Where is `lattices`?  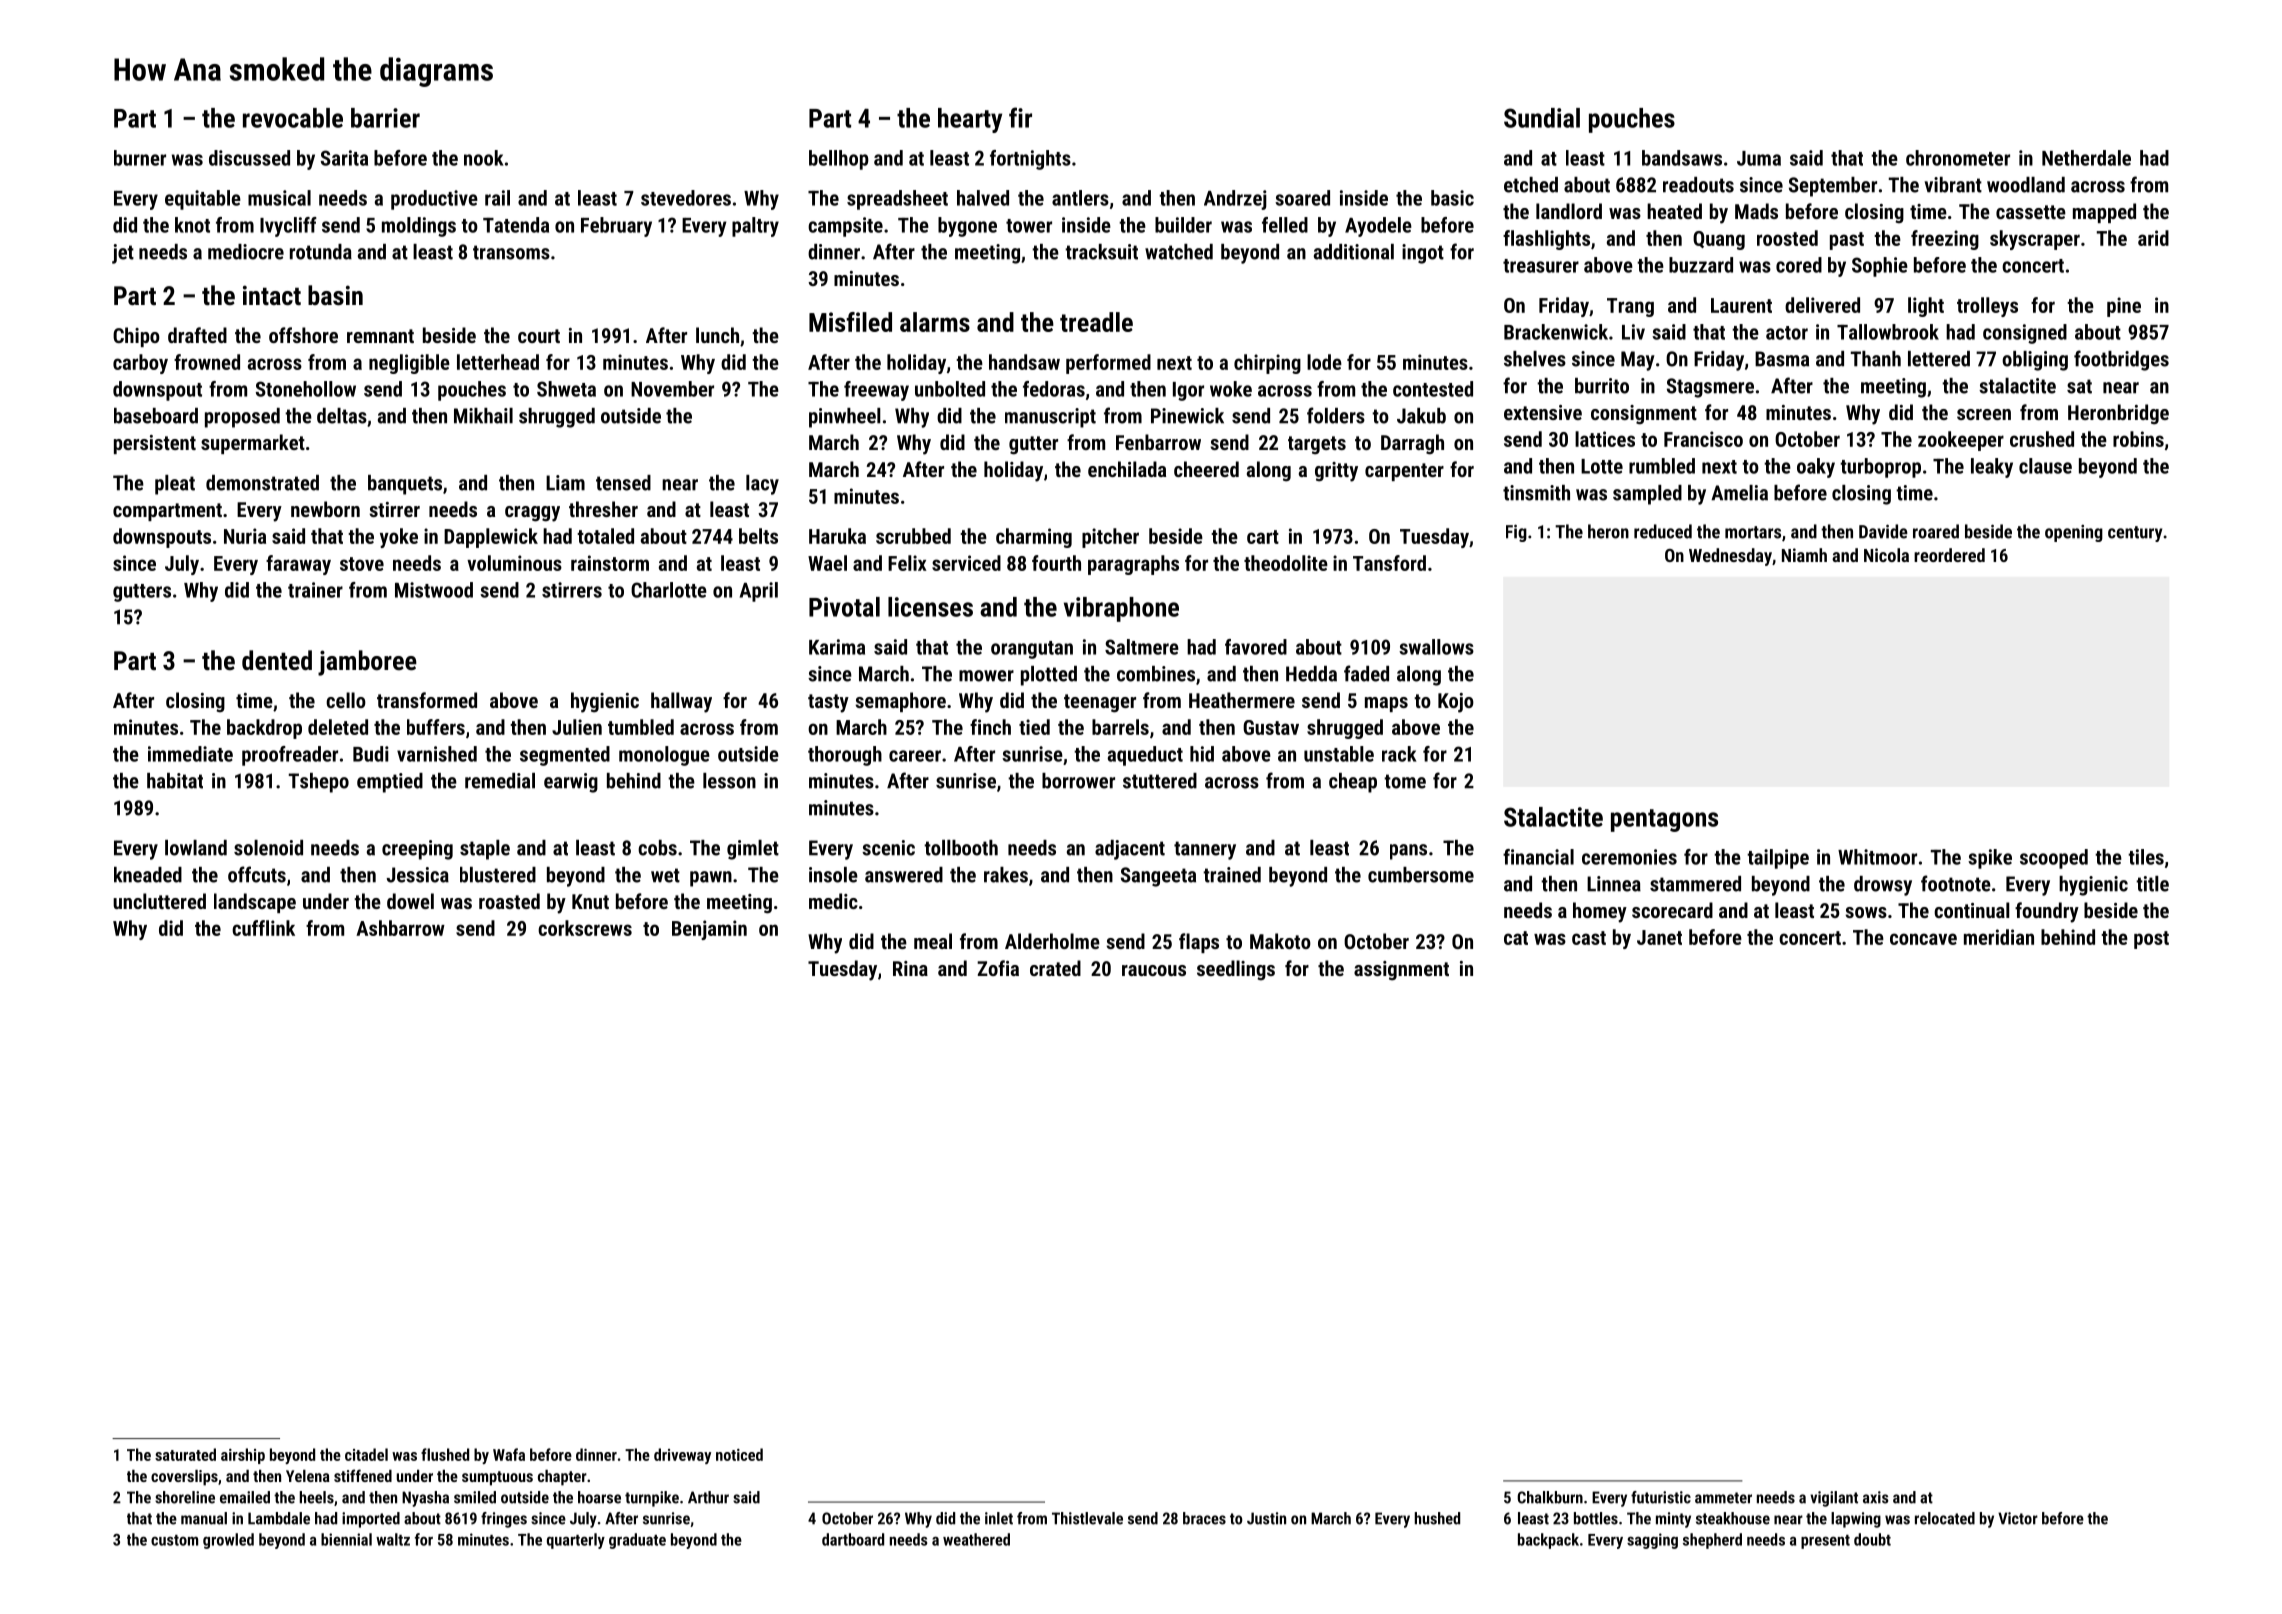 lattices is located at coordinates (1605, 439).
